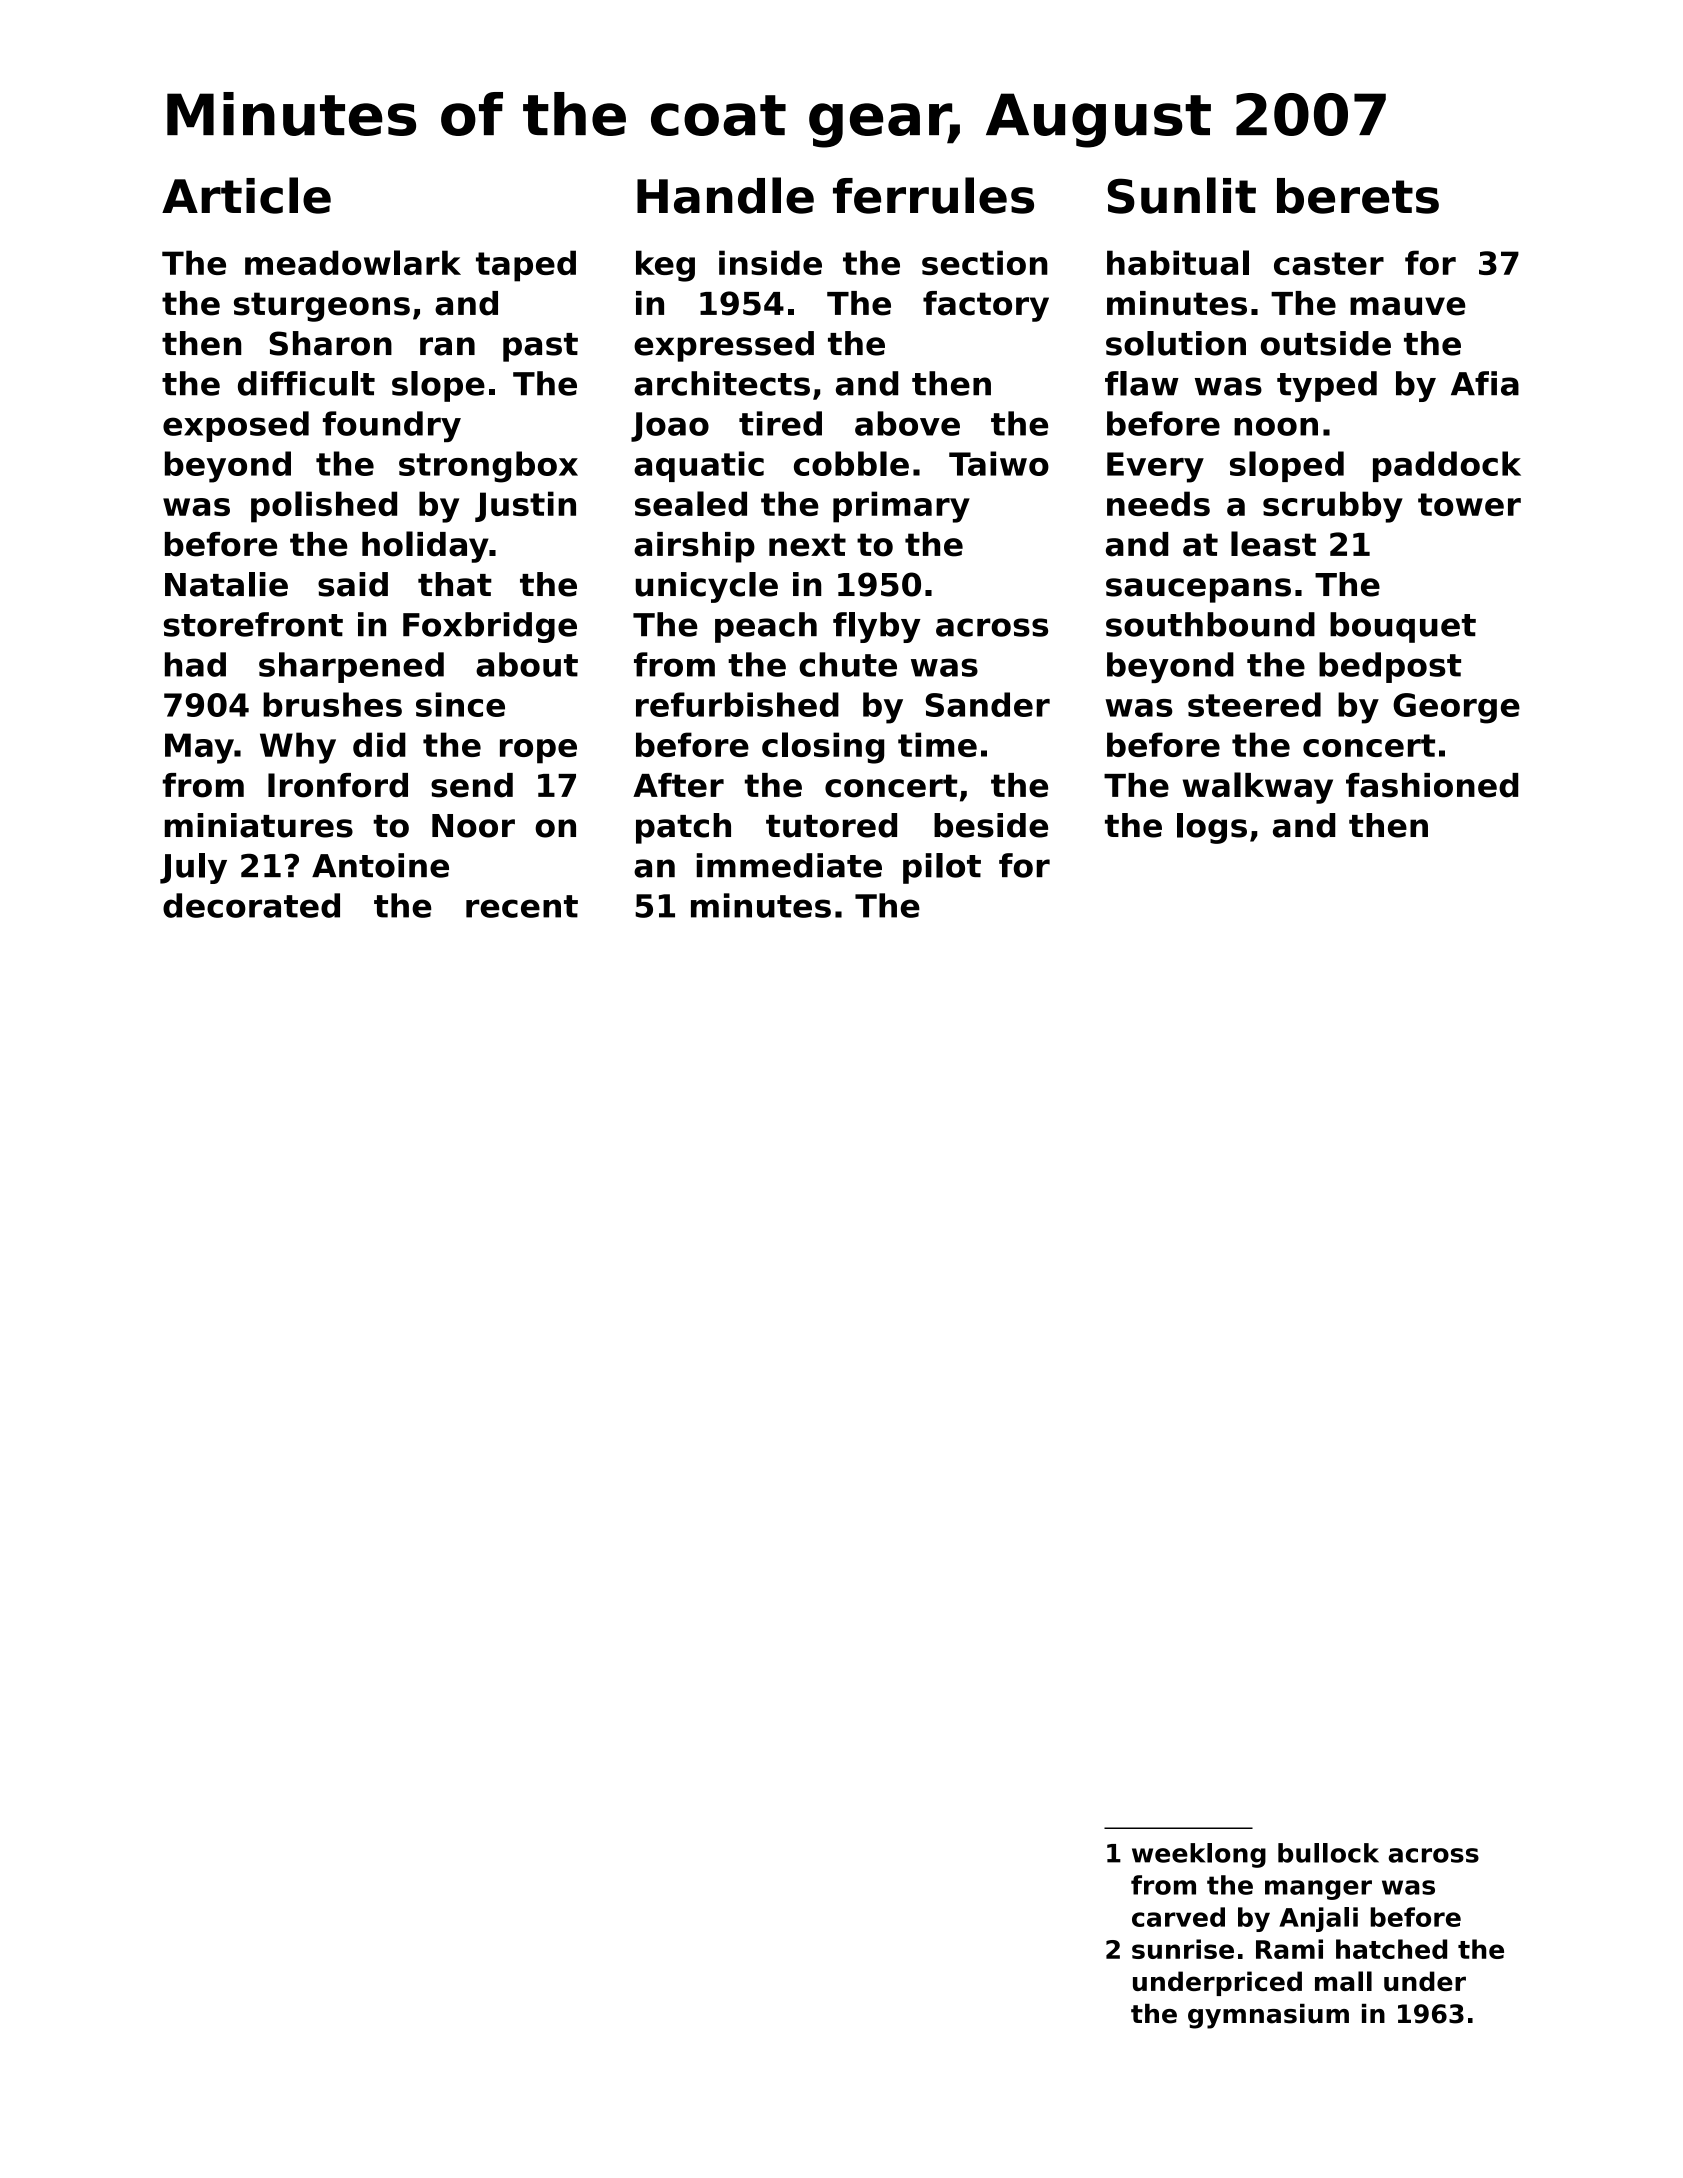 Image resolution: width=1683 pixels, height=2178 pixels. What do you see at coordinates (1328, 1853) in the screenshot?
I see `bullock` at bounding box center [1328, 1853].
